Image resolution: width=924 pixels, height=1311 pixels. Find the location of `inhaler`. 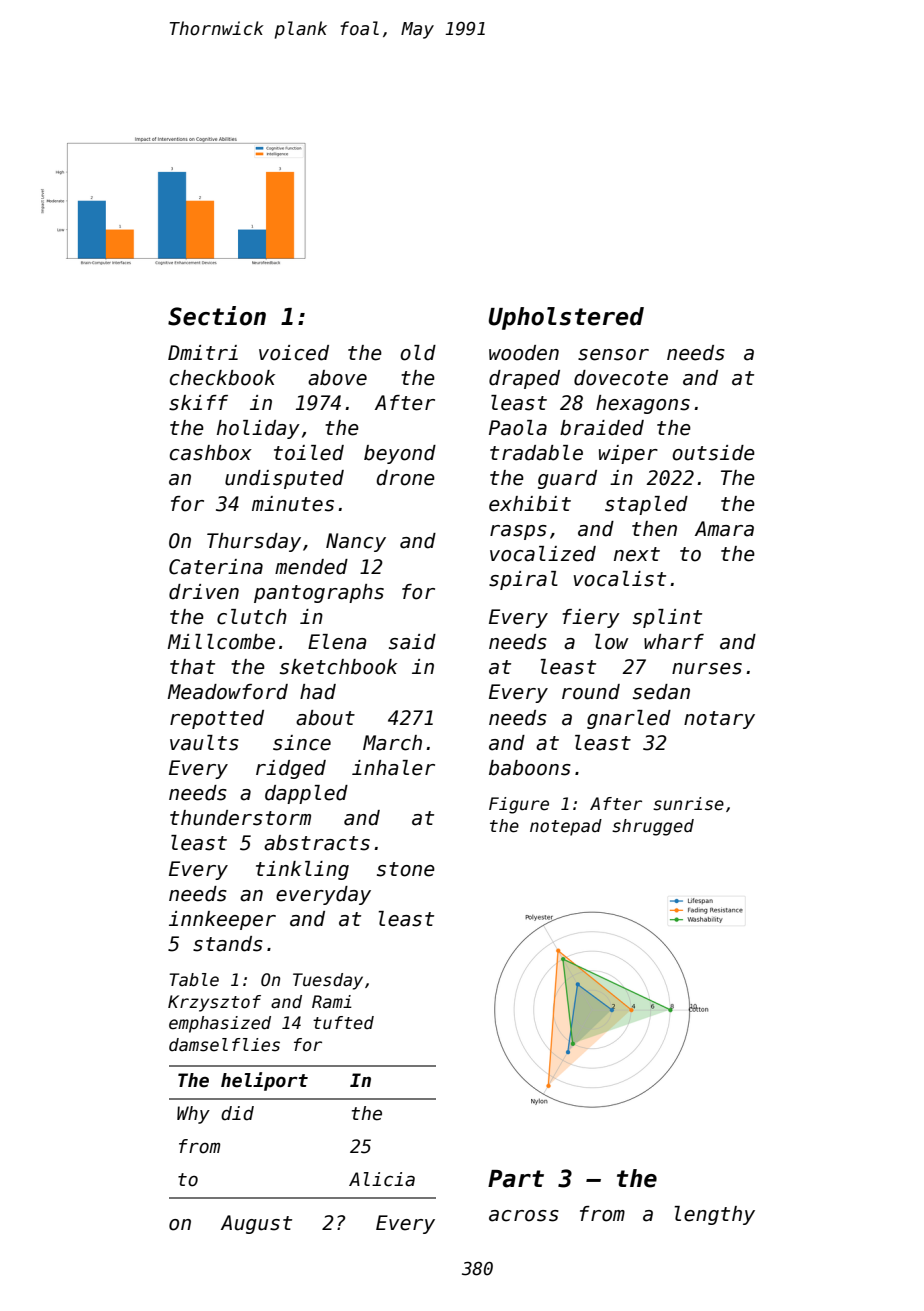

inhaler is located at coordinates (393, 768).
